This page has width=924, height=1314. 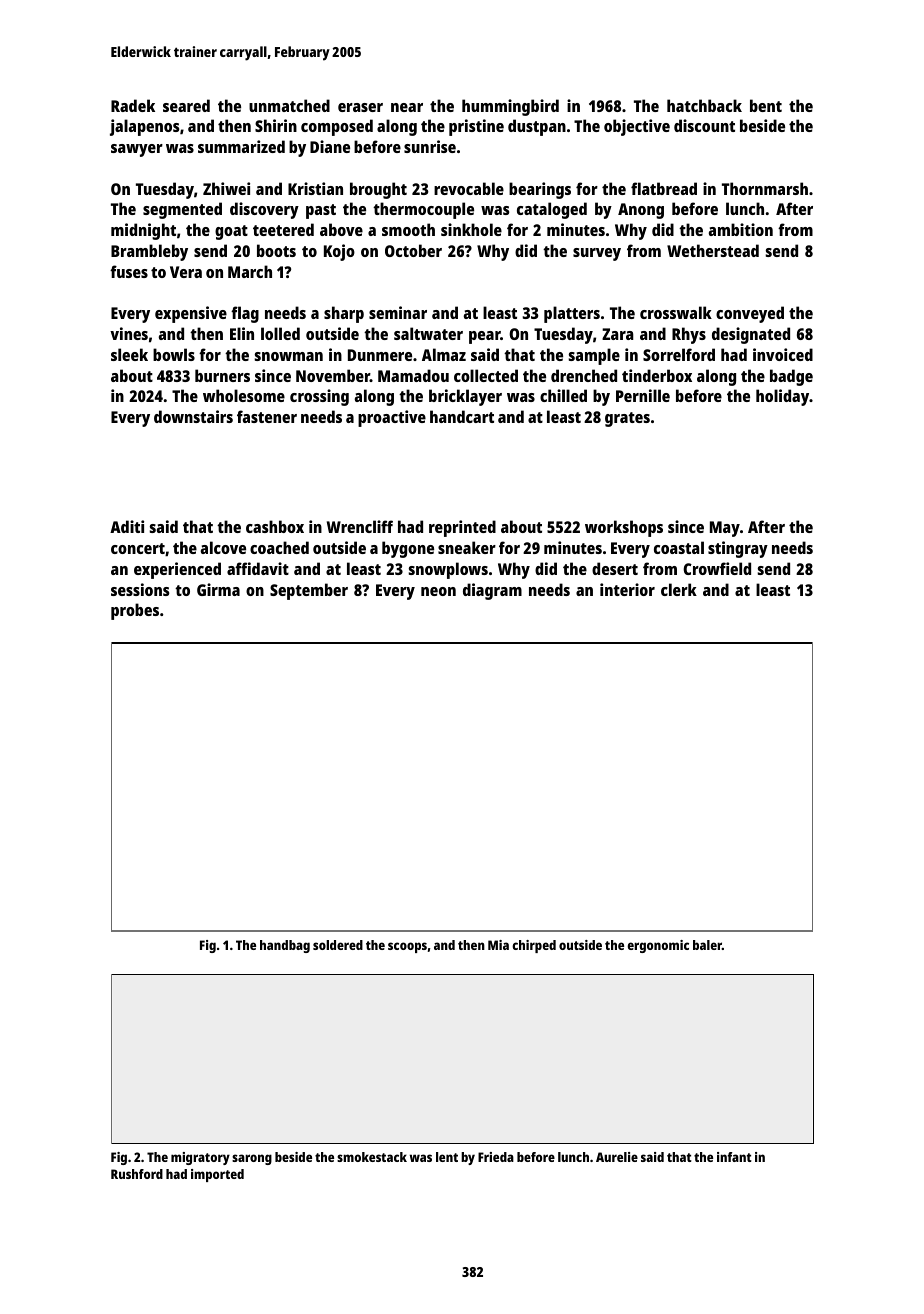 I want to click on Rushford, so click(x=137, y=1174).
